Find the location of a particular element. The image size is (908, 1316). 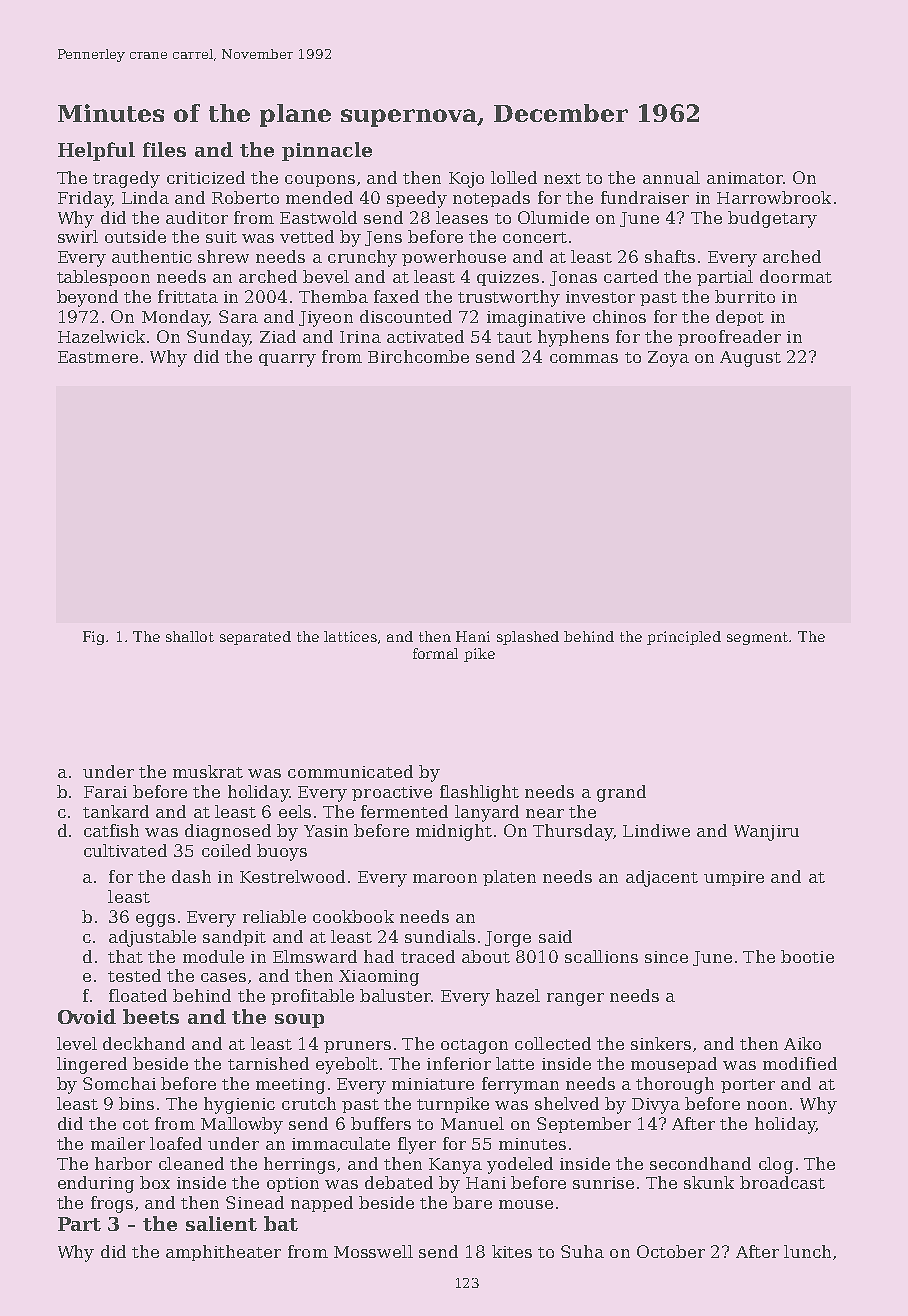

kites is located at coordinates (512, 1251).
